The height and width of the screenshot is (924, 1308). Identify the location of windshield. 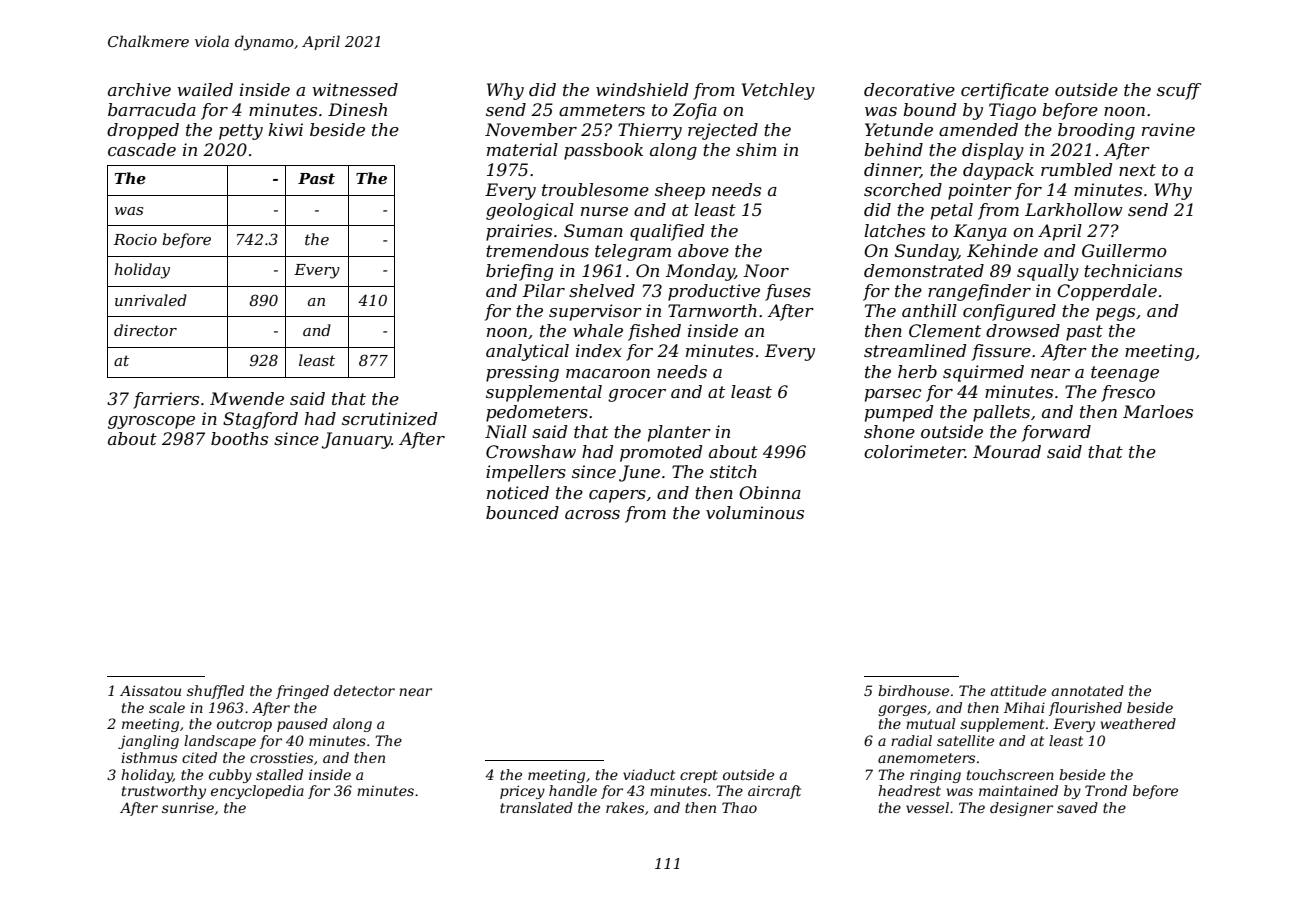
(642, 89).
